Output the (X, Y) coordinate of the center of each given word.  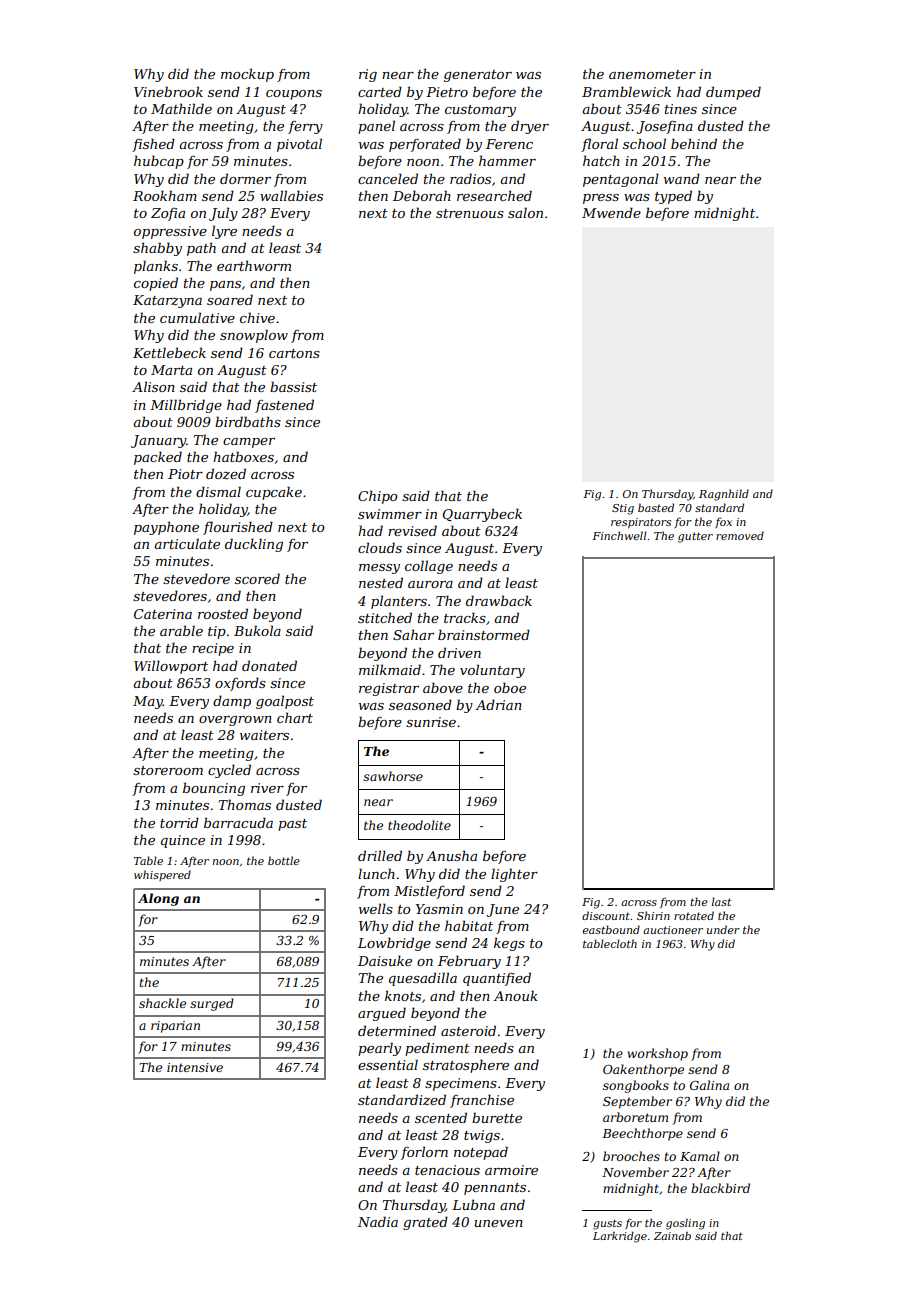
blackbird (720, 1188)
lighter (514, 875)
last (721, 901)
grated (425, 1223)
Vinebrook (168, 91)
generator (478, 76)
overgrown (235, 721)
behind (694, 143)
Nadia (378, 1221)
